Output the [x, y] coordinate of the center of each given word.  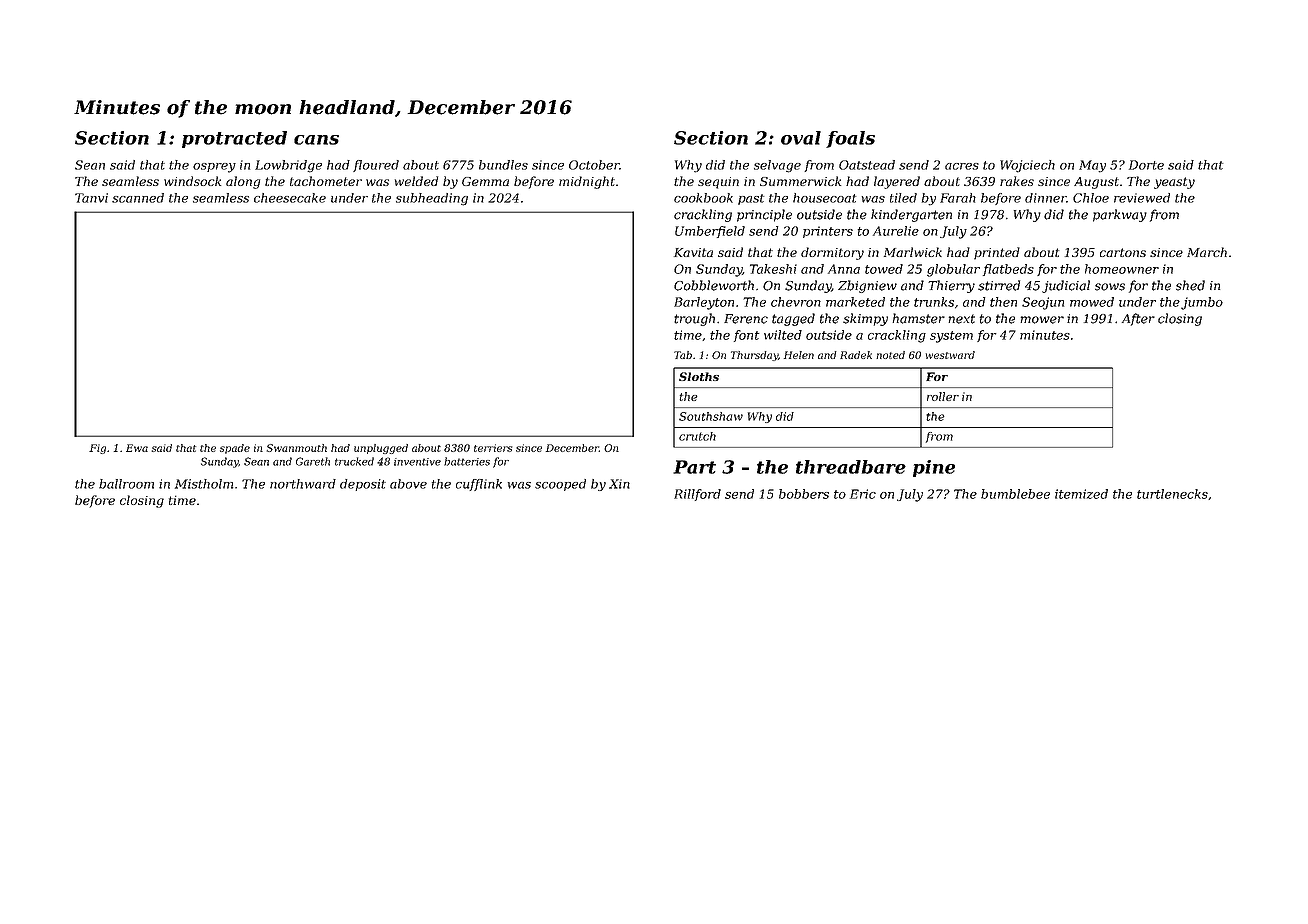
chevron [796, 302]
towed [884, 269]
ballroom [126, 484]
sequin [718, 183]
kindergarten [911, 215]
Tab [683, 355]
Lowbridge [288, 166]
